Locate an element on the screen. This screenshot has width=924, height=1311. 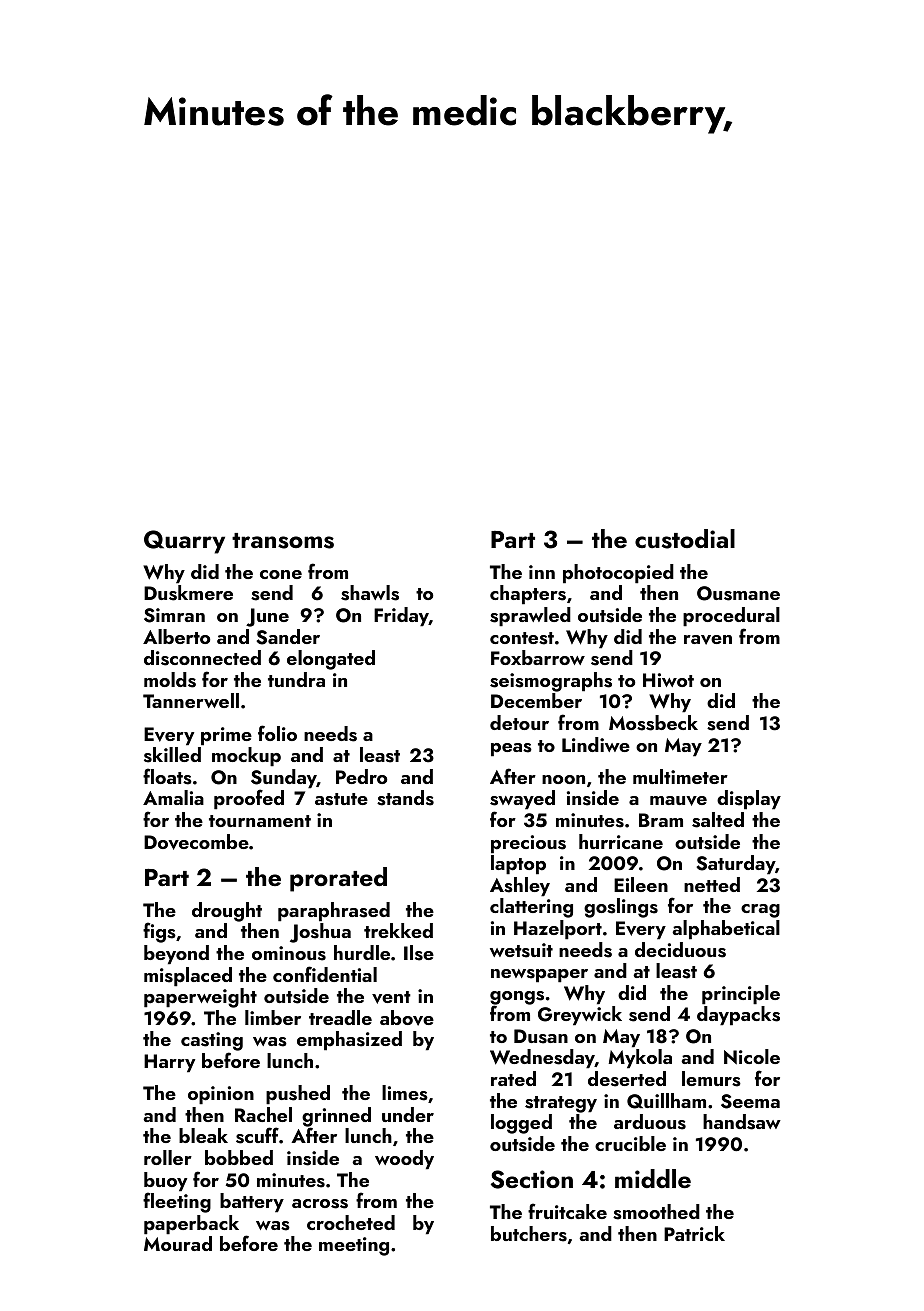
Hiwot is located at coordinates (668, 680).
